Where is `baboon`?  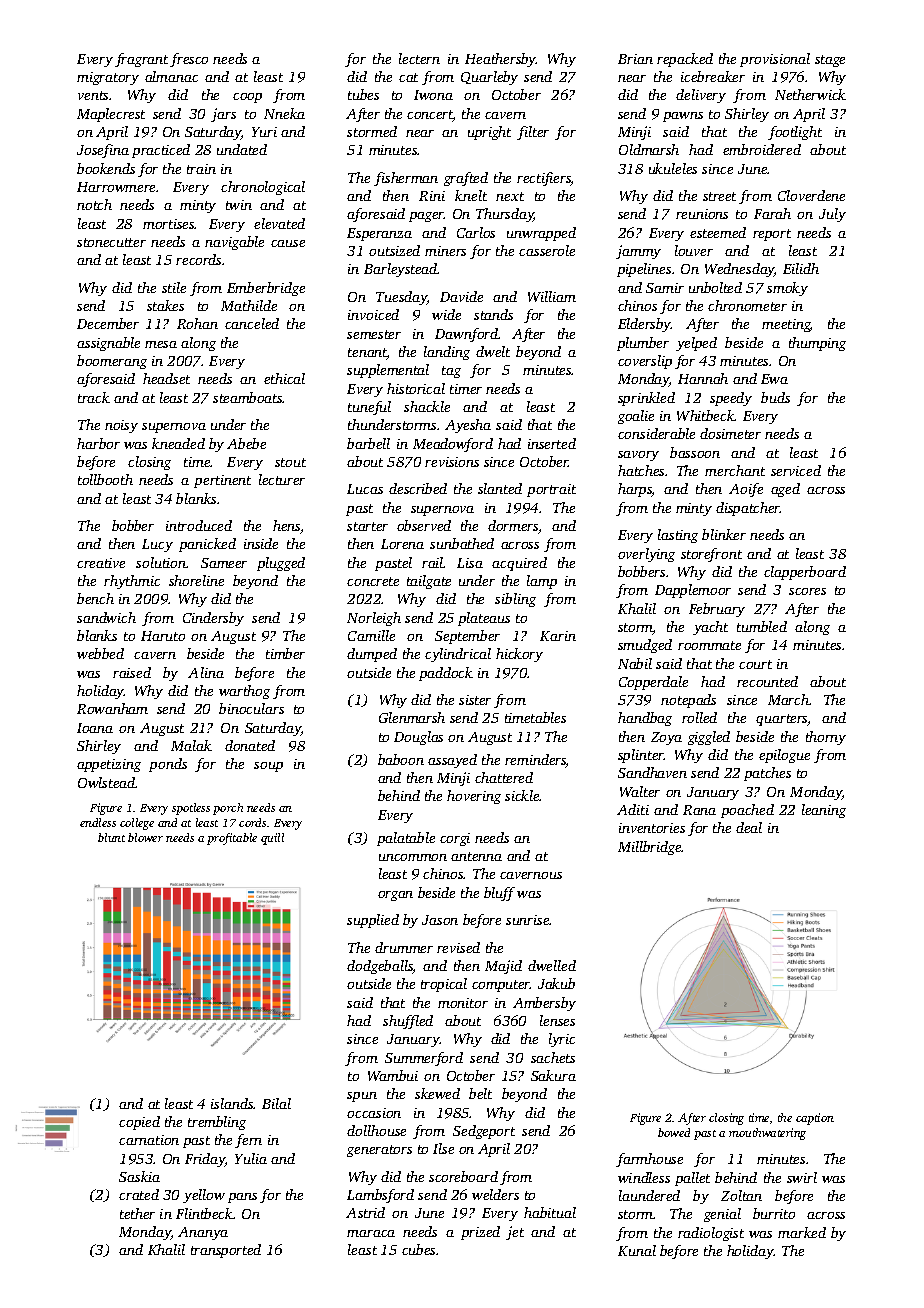
baboon is located at coordinates (401, 759).
